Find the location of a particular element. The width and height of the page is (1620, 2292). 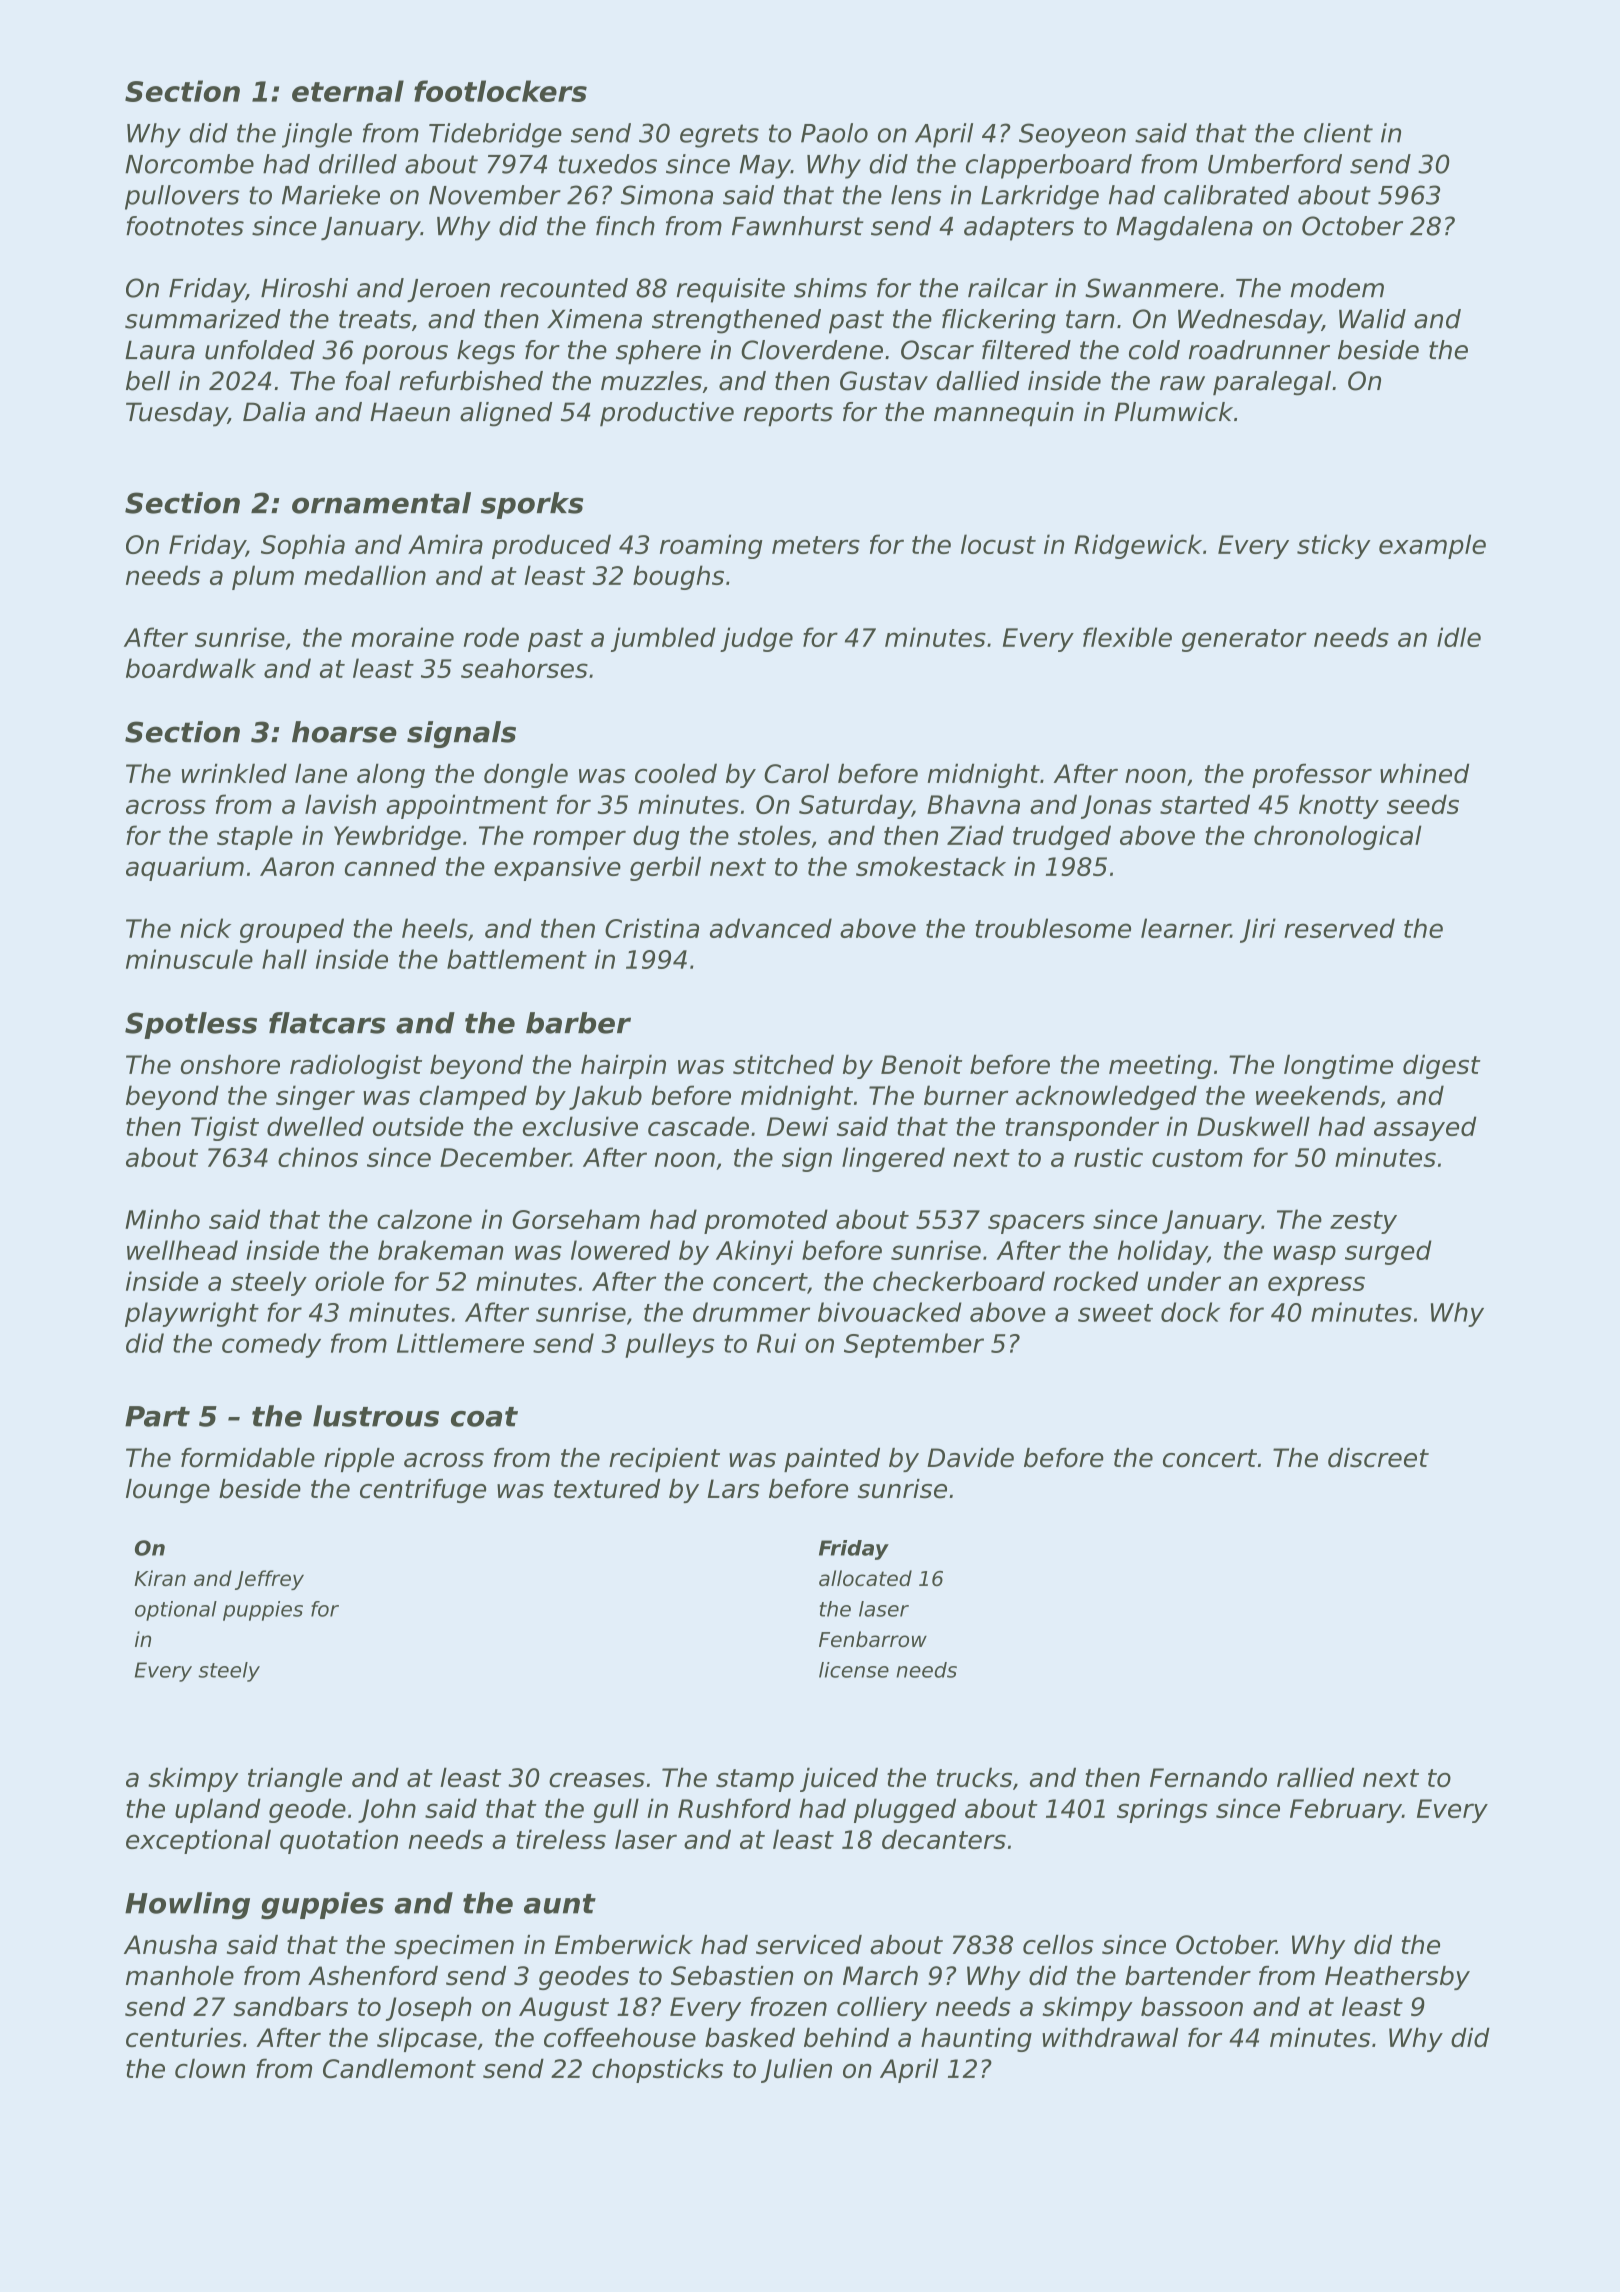

Candlemont is located at coordinates (399, 2068).
